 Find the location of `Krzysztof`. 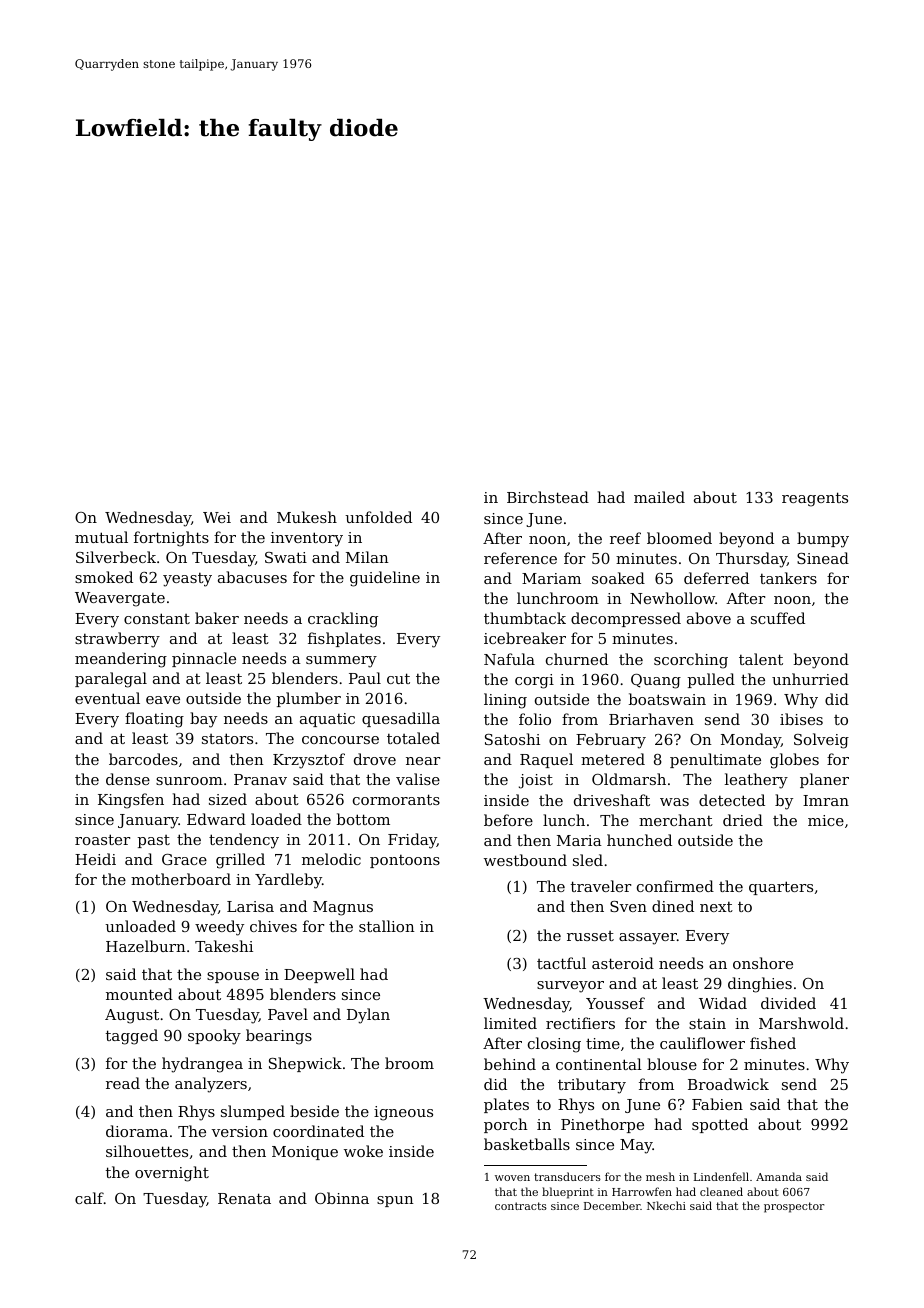

Krzysztof is located at coordinates (309, 761).
